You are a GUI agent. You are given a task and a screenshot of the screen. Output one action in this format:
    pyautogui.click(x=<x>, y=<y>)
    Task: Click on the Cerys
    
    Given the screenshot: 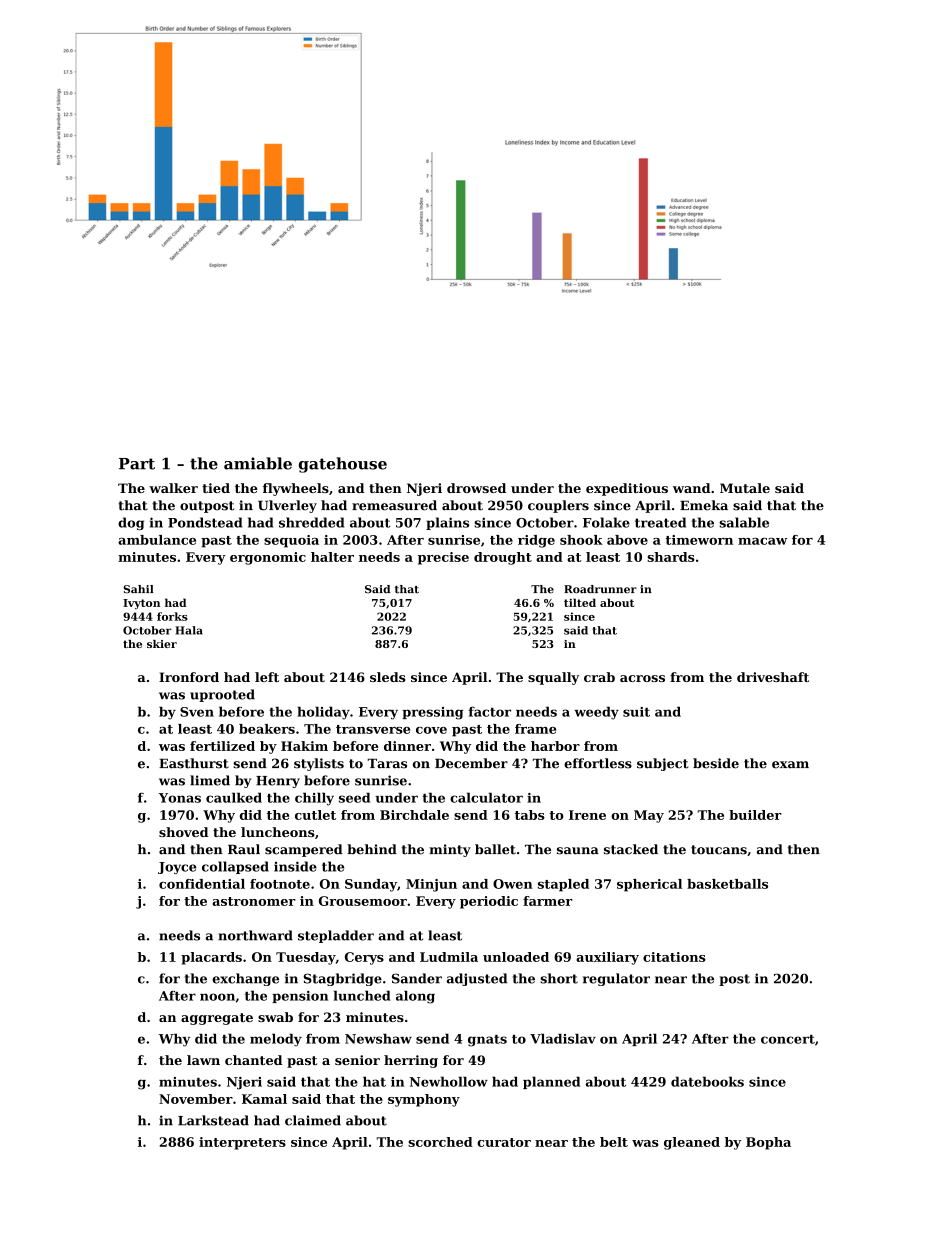 What is the action you would take?
    pyautogui.click(x=364, y=958)
